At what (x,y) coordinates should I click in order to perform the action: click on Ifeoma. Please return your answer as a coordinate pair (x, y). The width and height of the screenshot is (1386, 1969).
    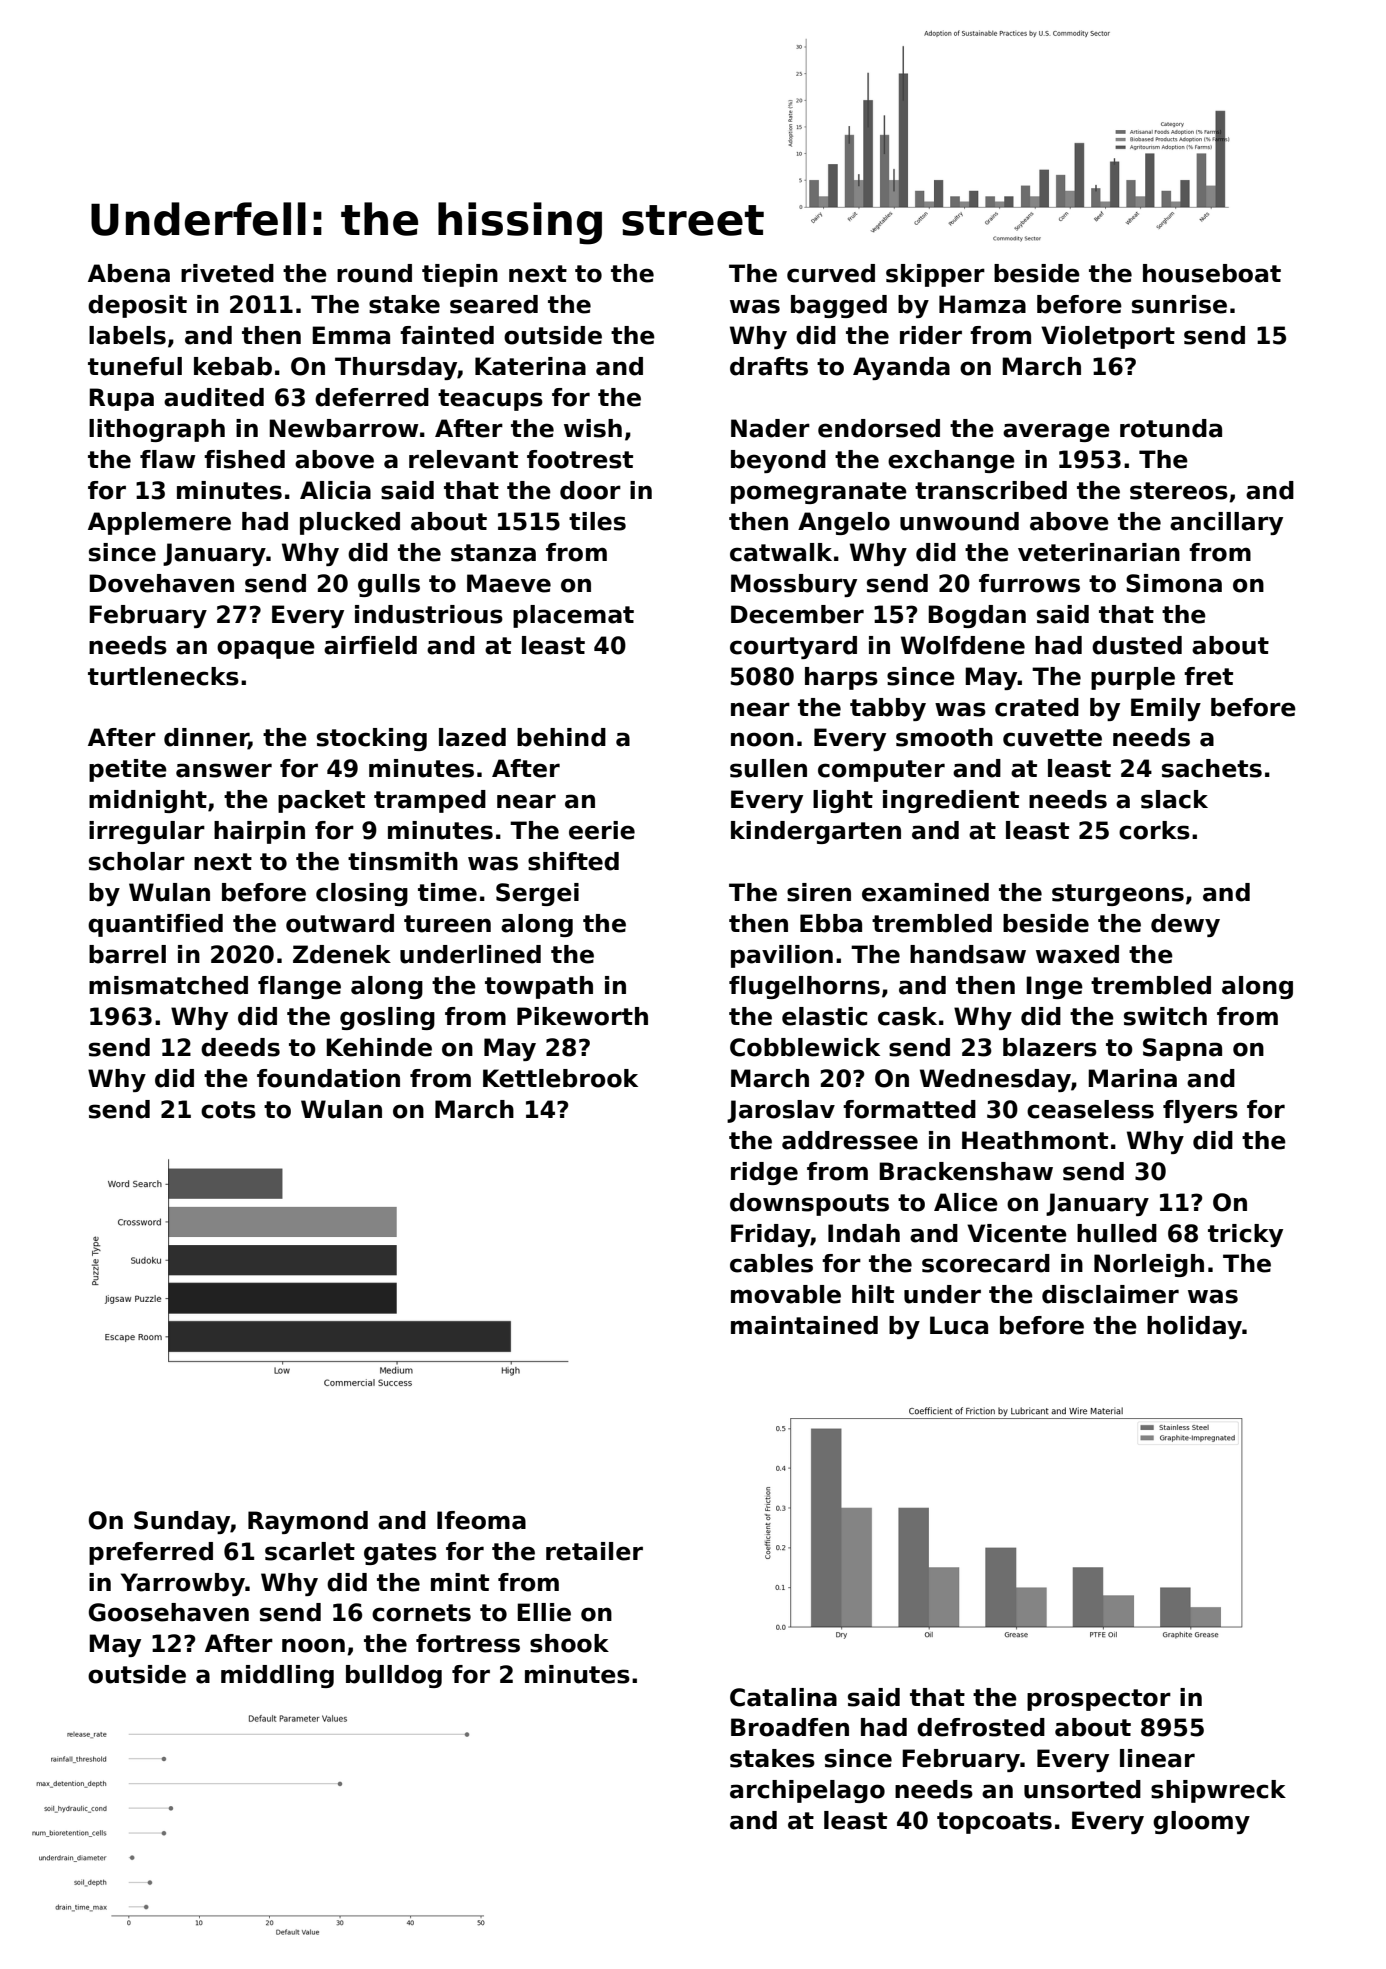
    Looking at the image, I should click on (481, 1520).
